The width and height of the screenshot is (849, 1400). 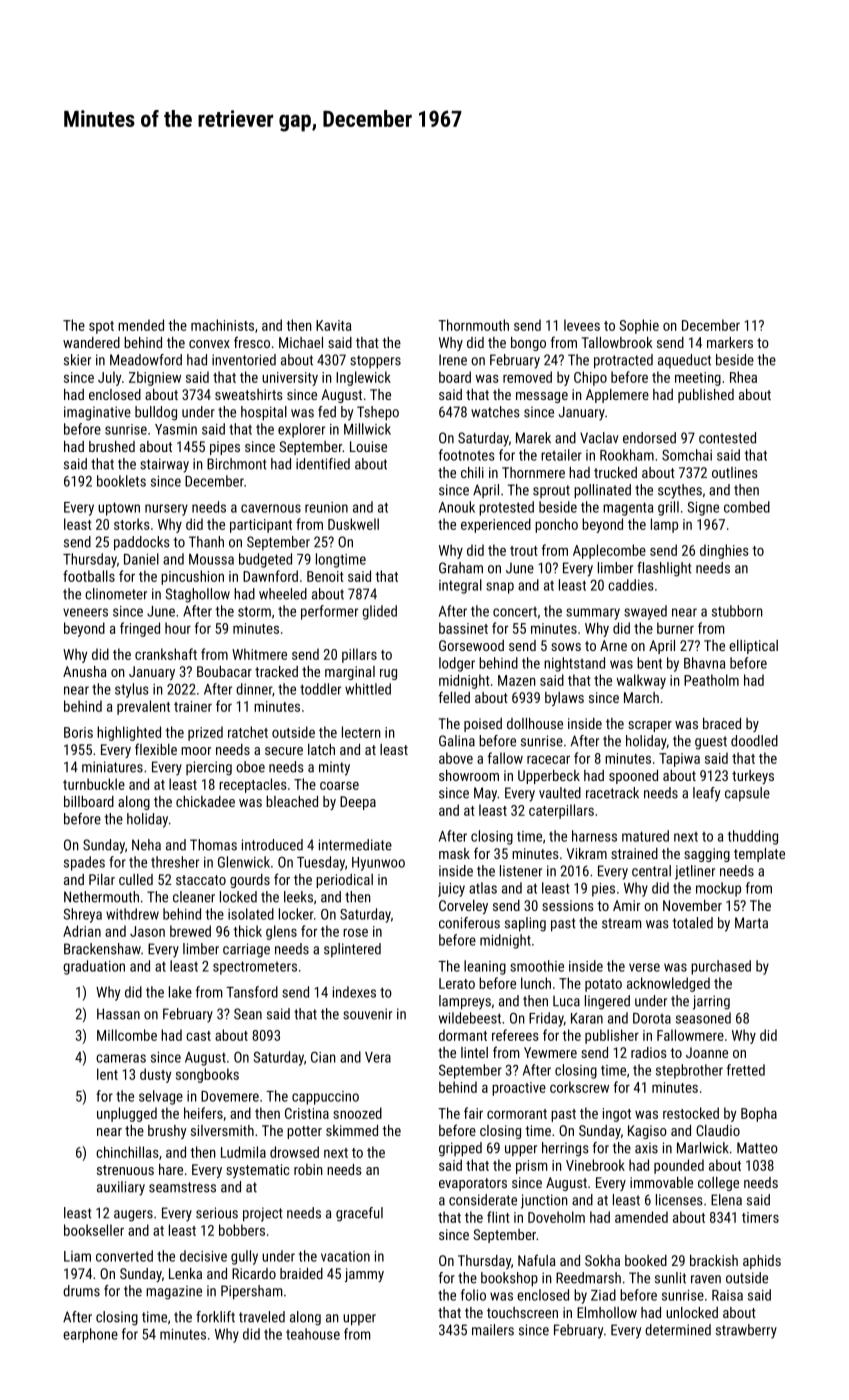 What do you see at coordinates (743, 377) in the screenshot?
I see `Rhea` at bounding box center [743, 377].
